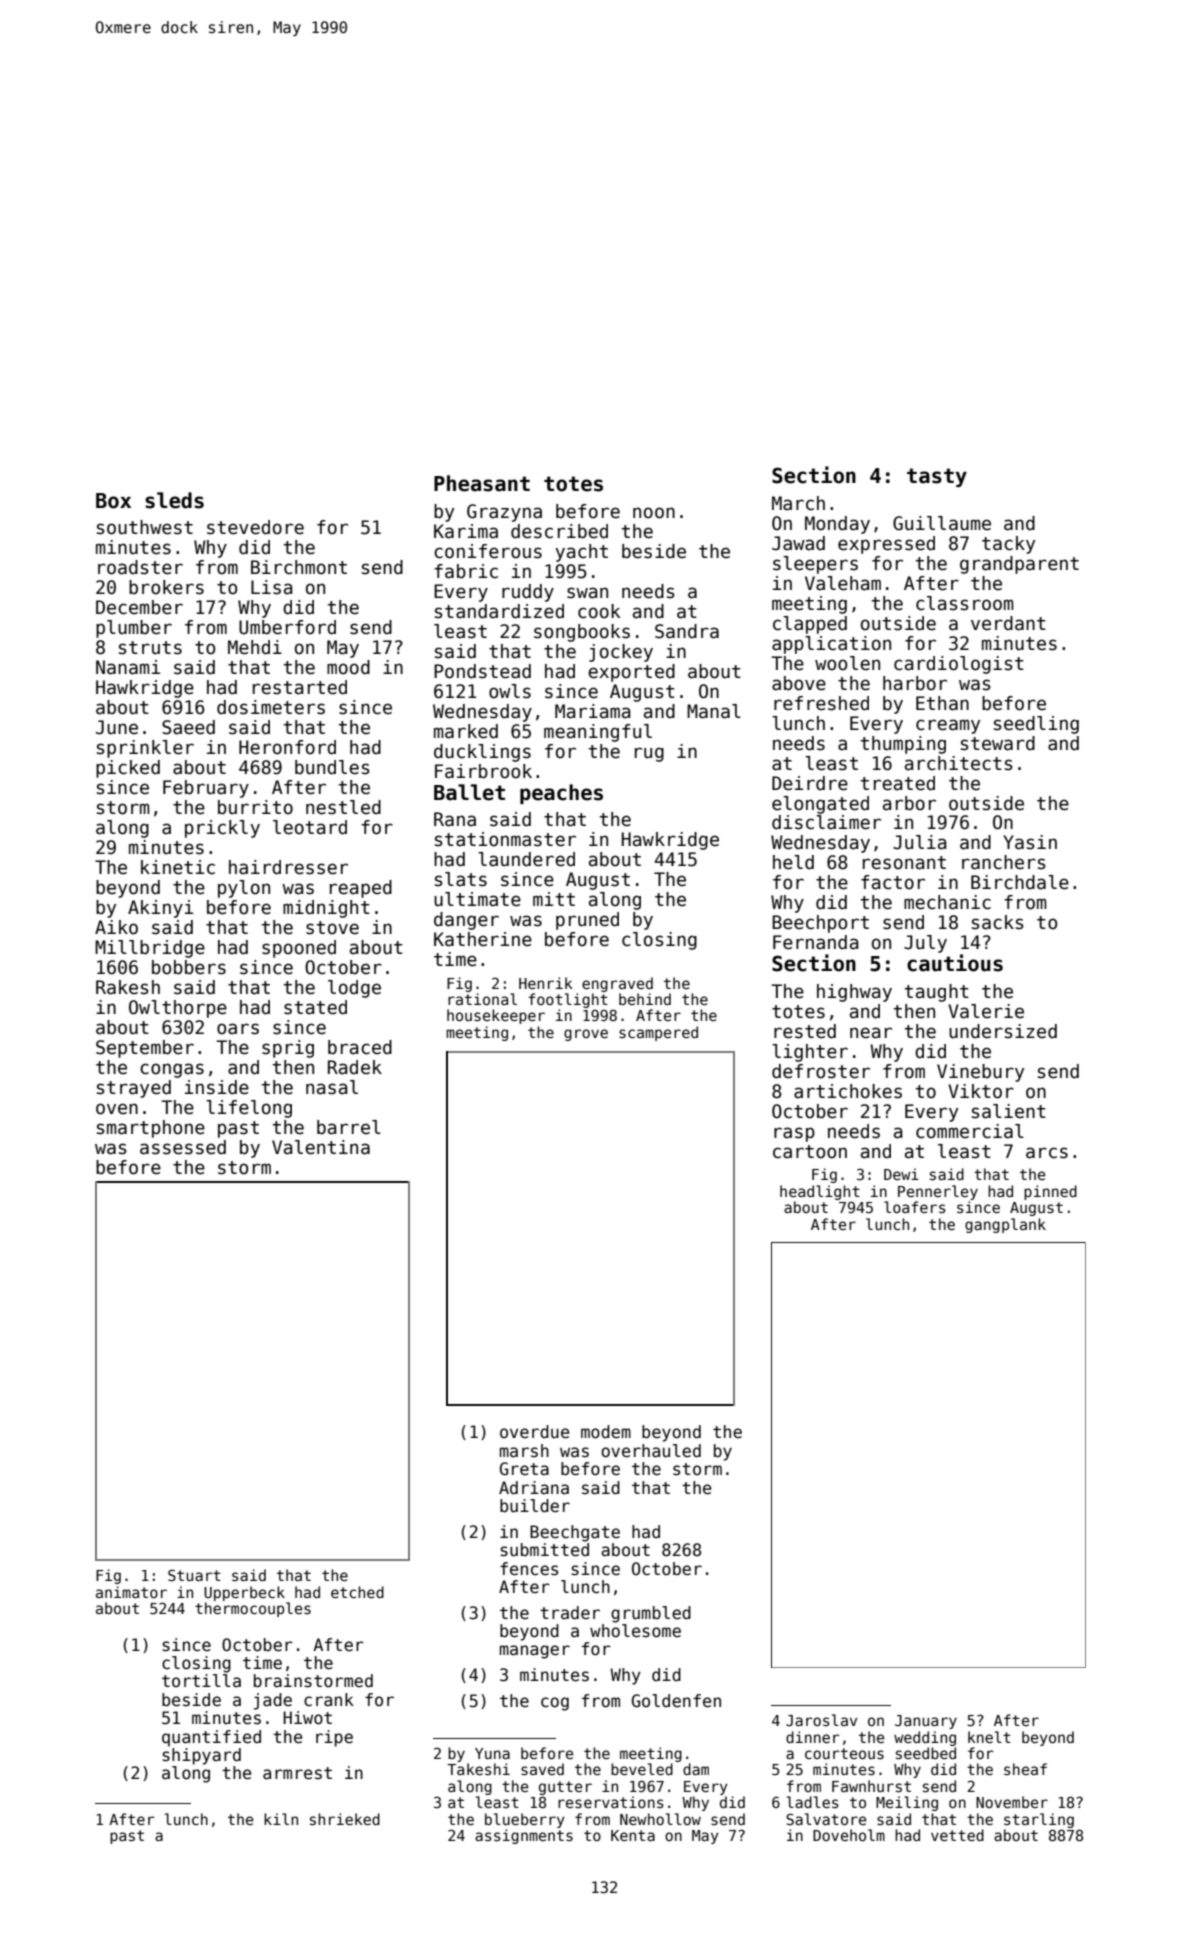 This image has height=1946, width=1181. I want to click on Box, so click(113, 501).
